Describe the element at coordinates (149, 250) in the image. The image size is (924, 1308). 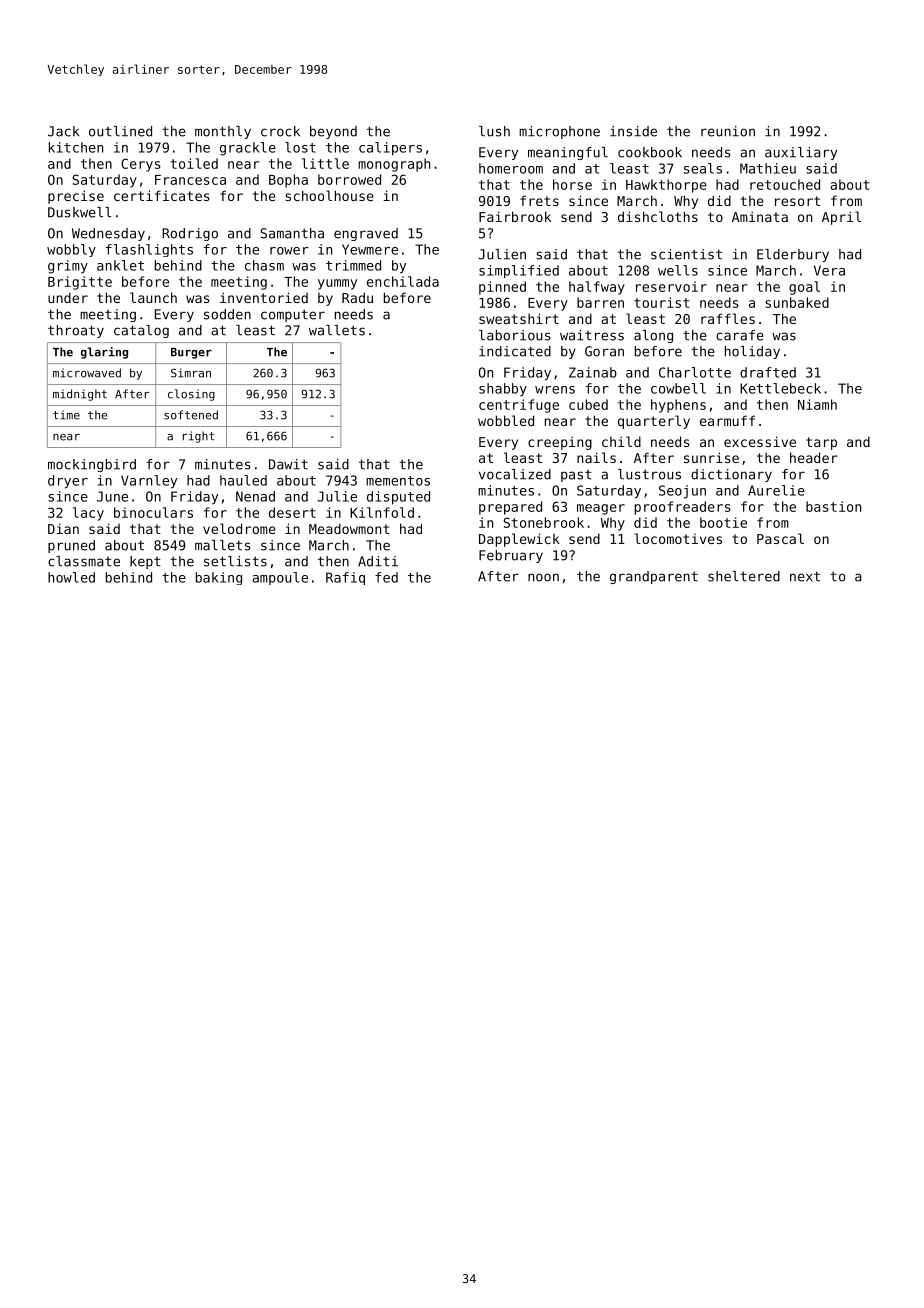
I see `flashlights` at that location.
